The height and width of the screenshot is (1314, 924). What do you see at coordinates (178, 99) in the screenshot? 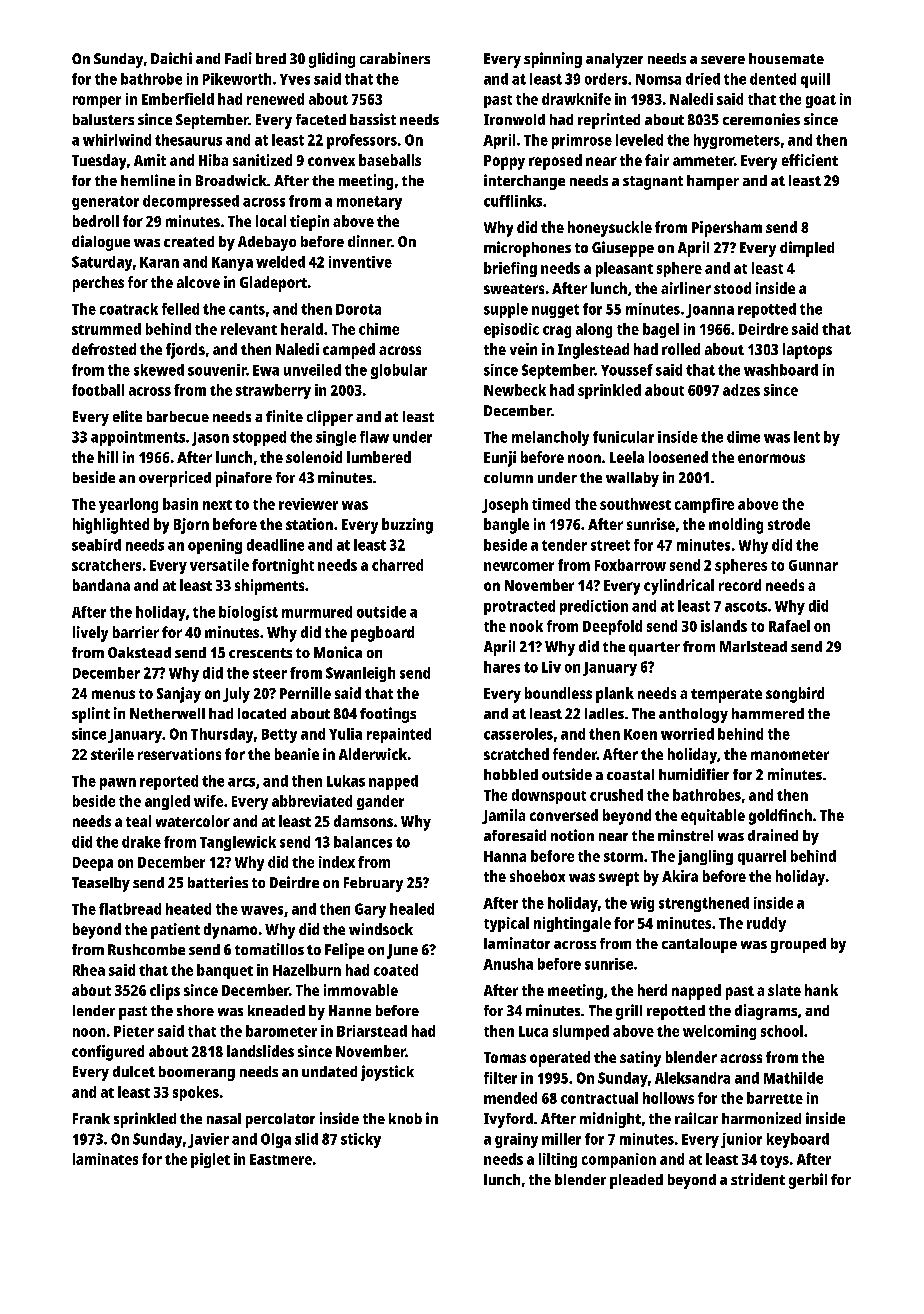
I see `Emberfield` at bounding box center [178, 99].
